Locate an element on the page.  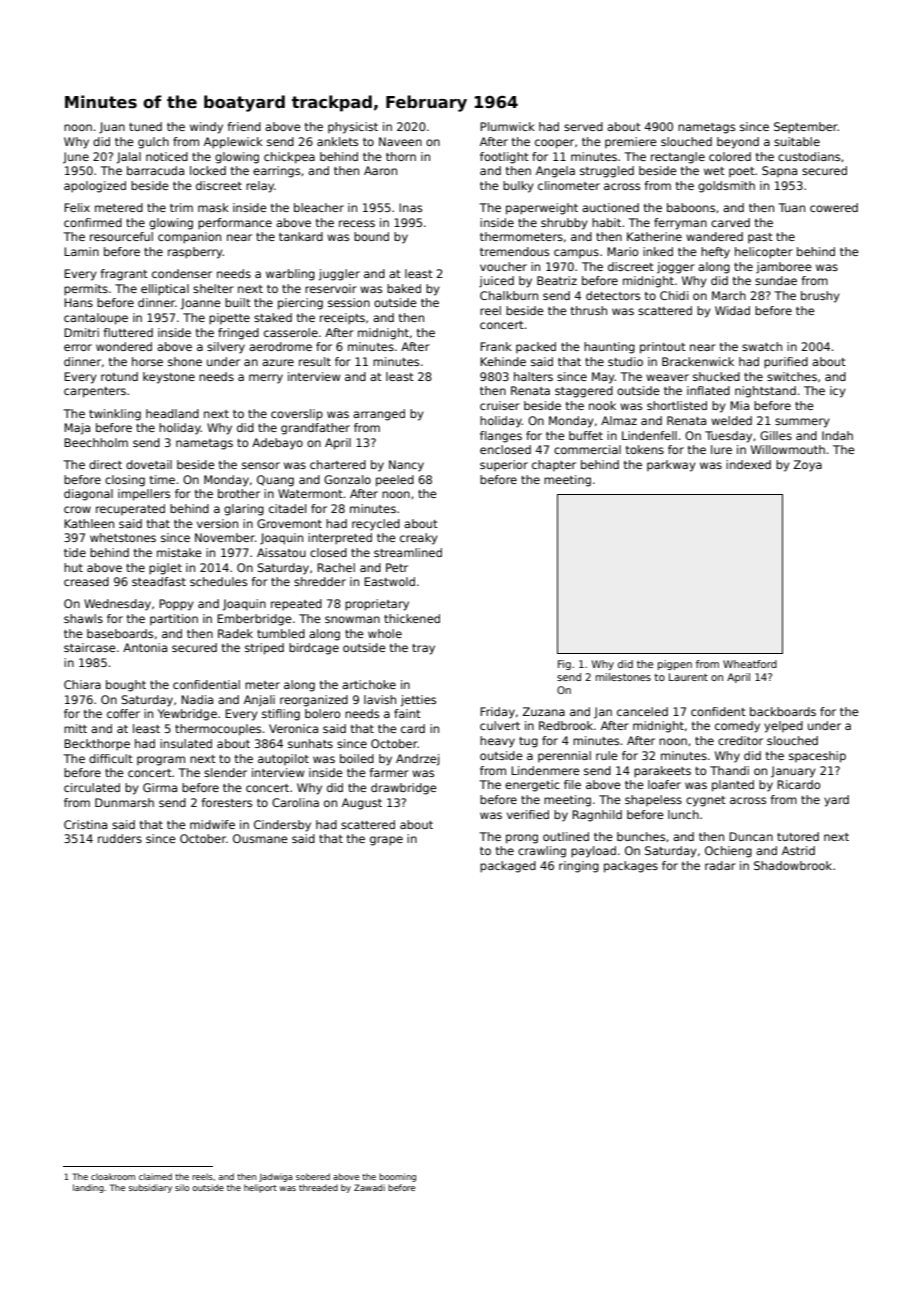
physicist is located at coordinates (353, 128).
